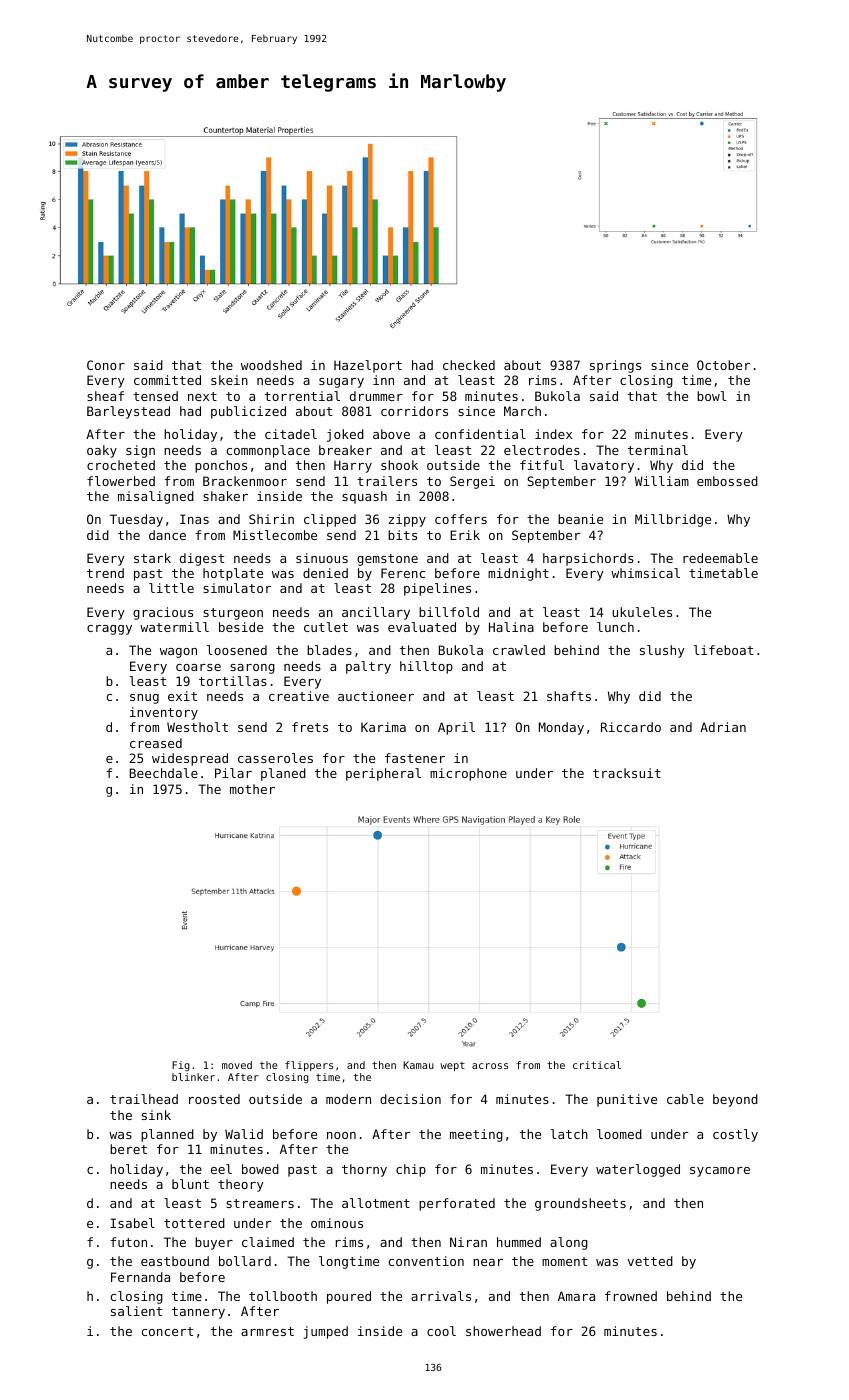 The image size is (849, 1400). Describe the element at coordinates (631, 1296) in the image. I see `frowned` at that location.
